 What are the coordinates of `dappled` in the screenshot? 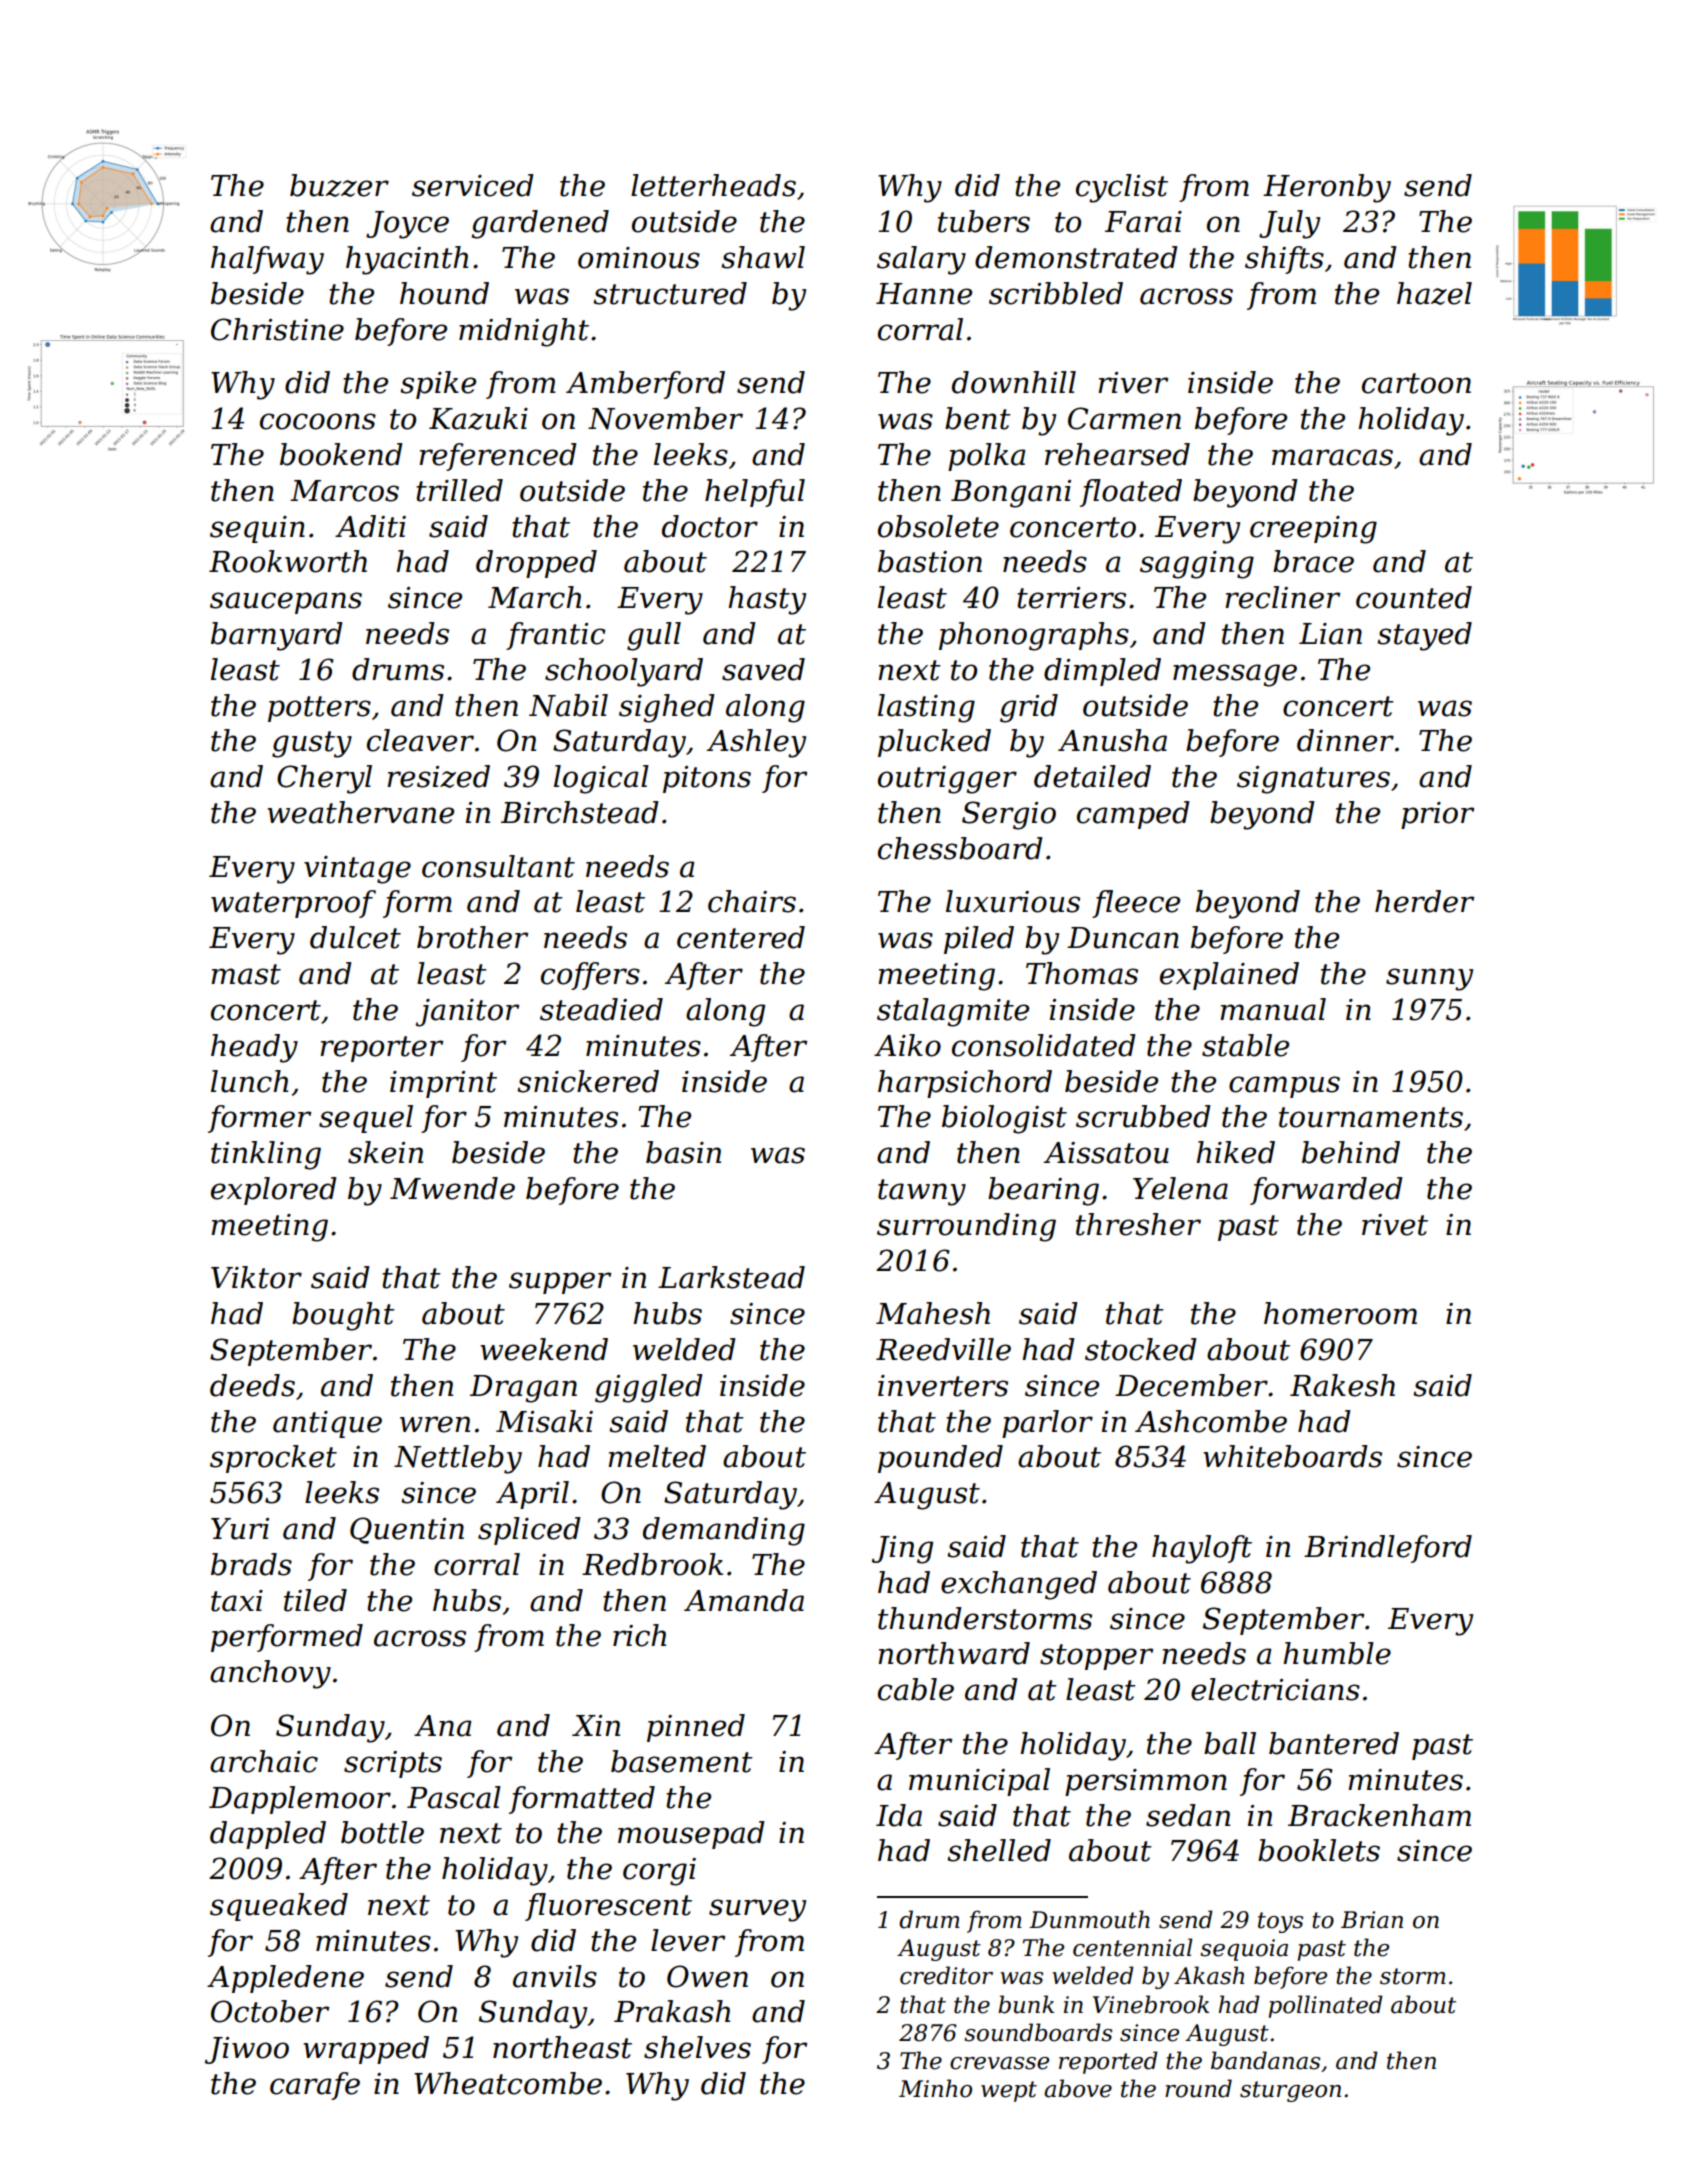 It's located at (268, 1835).
